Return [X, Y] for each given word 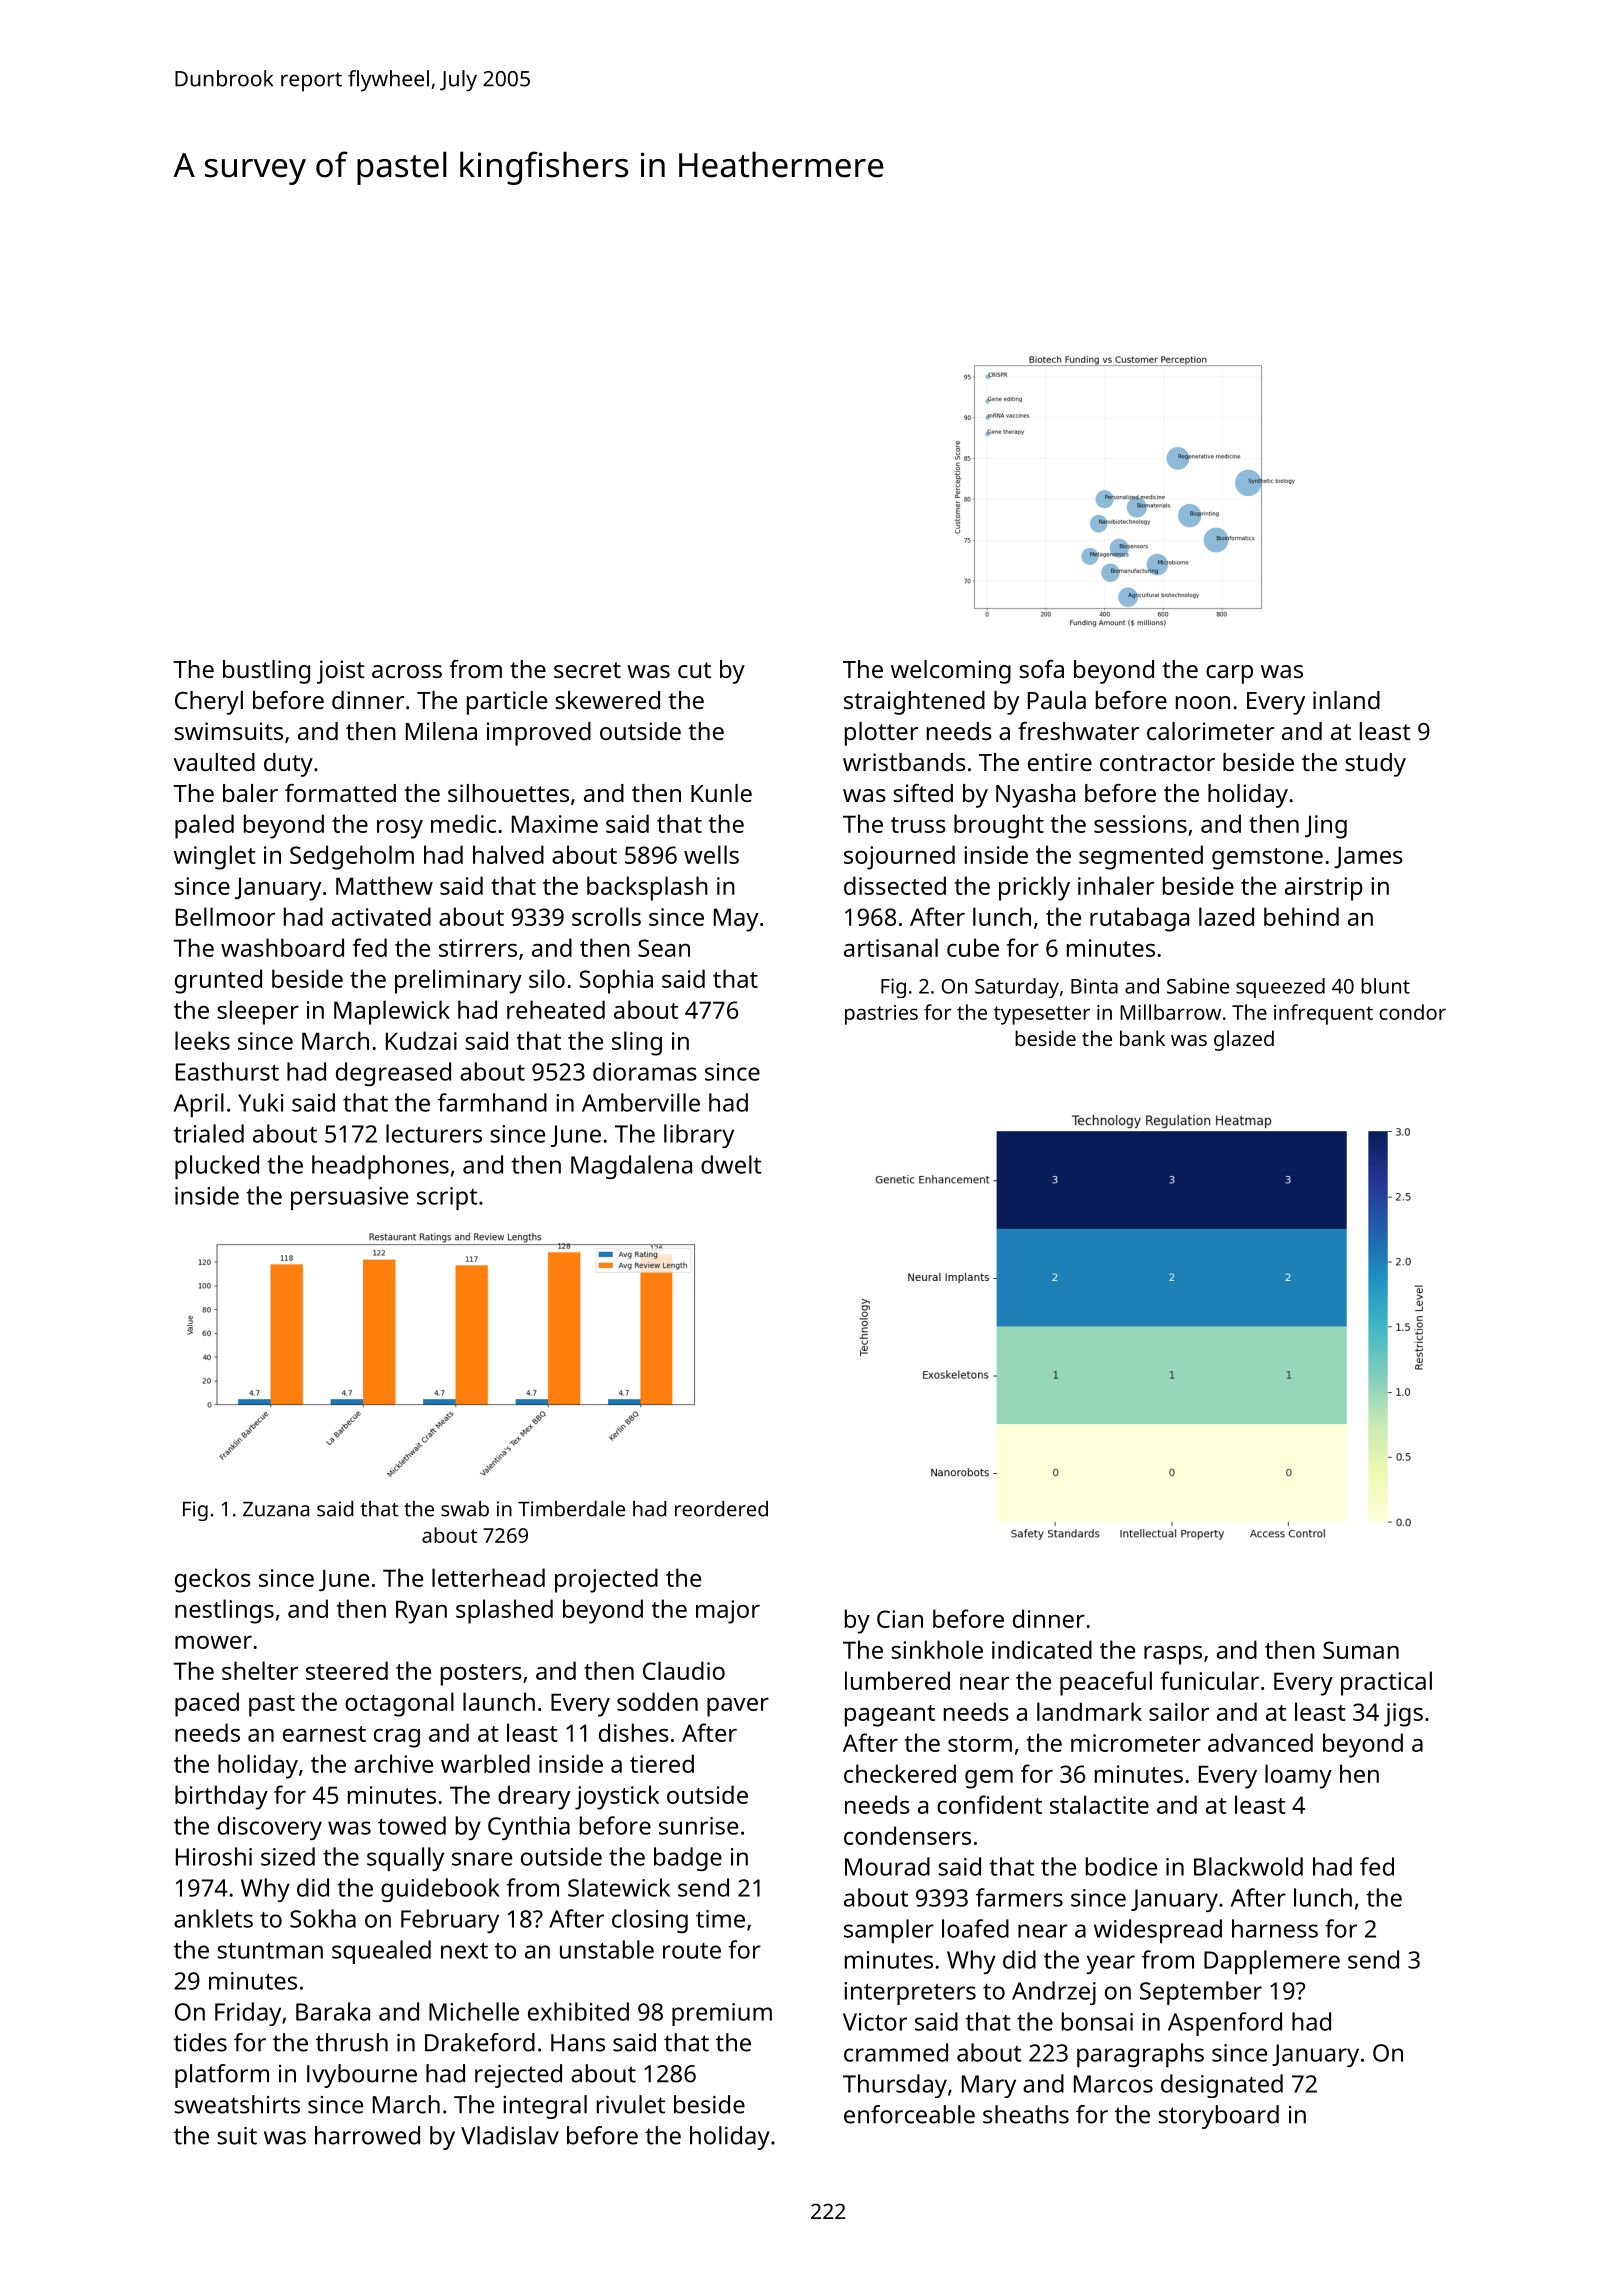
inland [1346, 700]
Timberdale [571, 1509]
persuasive [349, 1198]
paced [207, 1704]
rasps [1173, 1655]
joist [341, 672]
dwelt [731, 1164]
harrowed [367, 2135]
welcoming [951, 672]
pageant [890, 1716]
